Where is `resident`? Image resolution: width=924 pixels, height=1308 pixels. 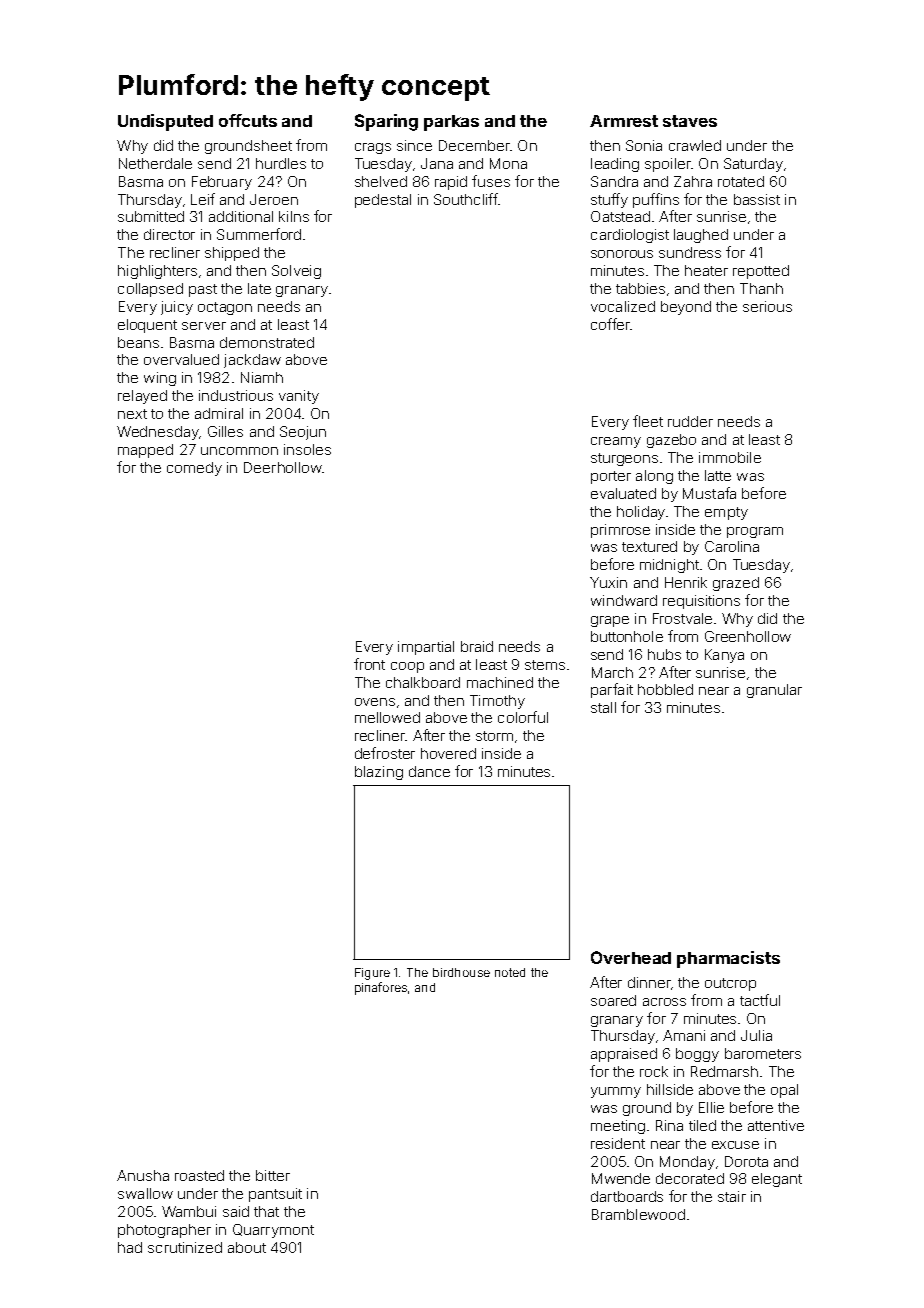
resident is located at coordinates (618, 1143).
